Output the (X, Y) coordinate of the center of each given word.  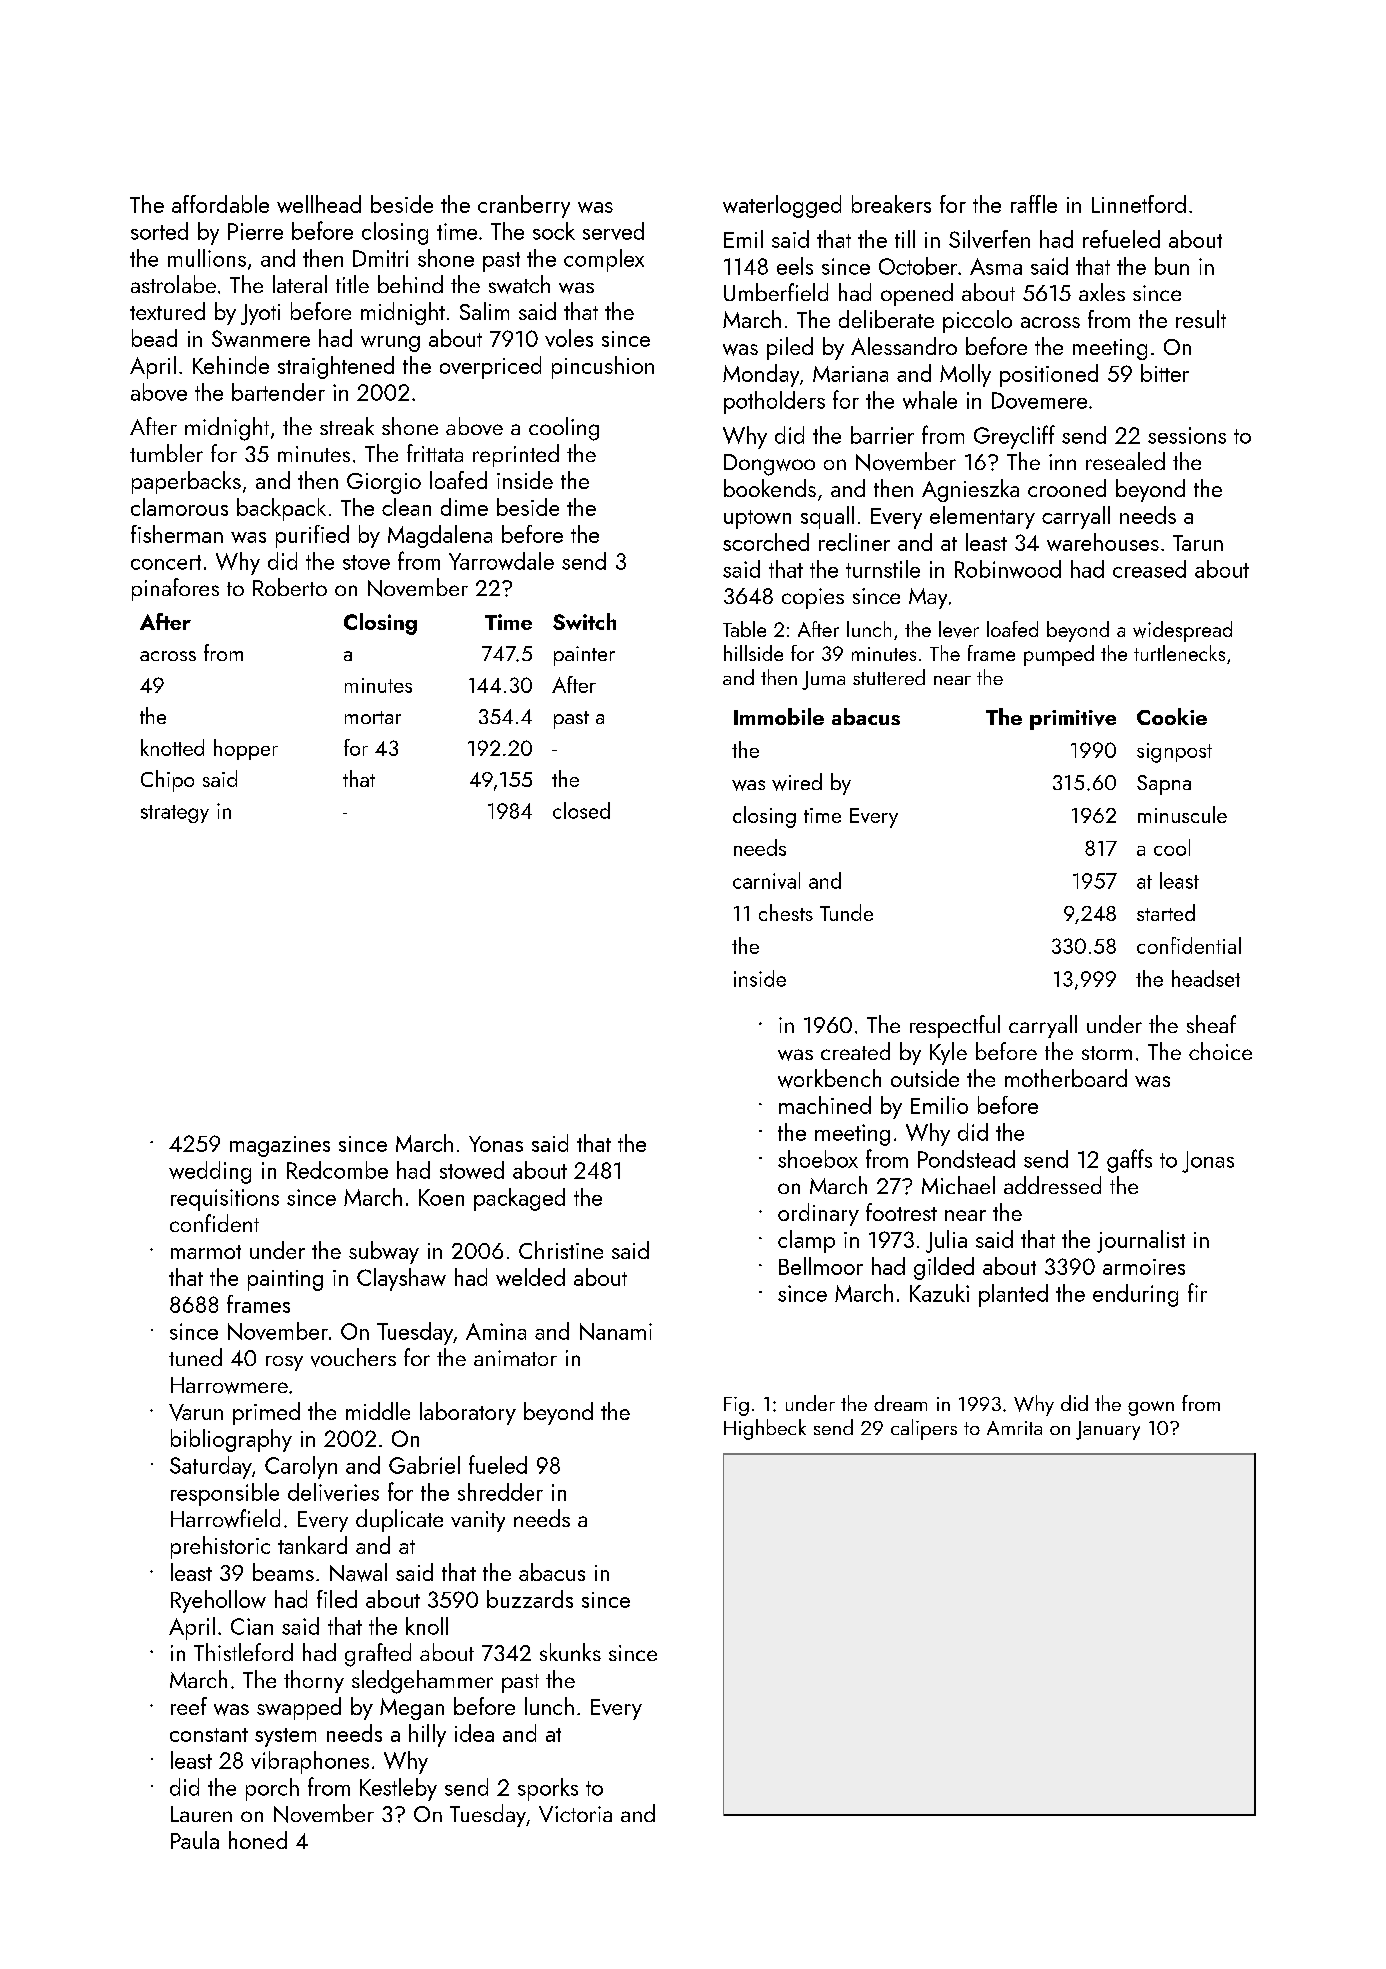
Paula (195, 1840)
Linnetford (1139, 204)
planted (1013, 1295)
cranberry (524, 206)
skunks (570, 1652)
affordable (220, 204)
